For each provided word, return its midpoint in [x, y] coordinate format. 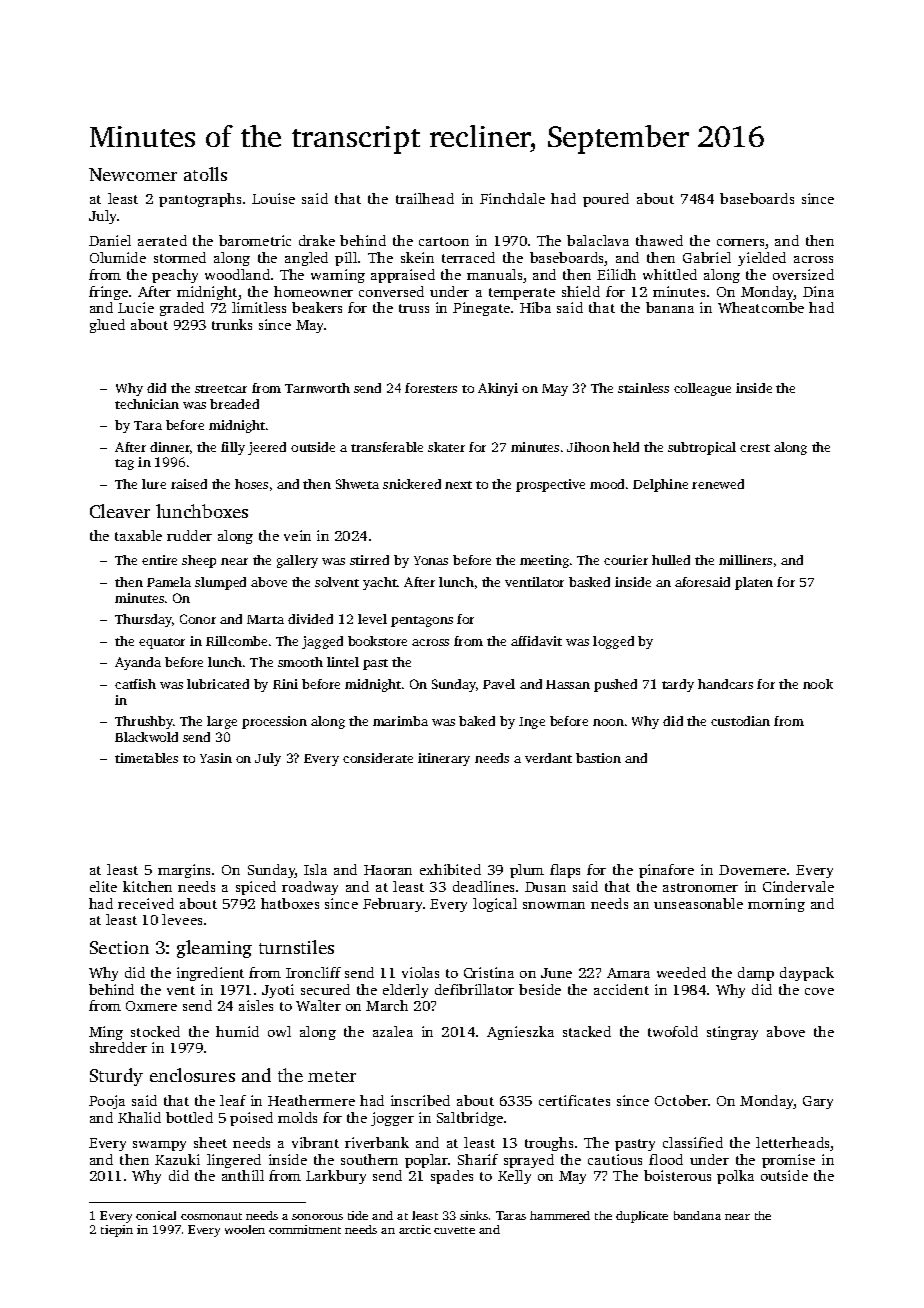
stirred [369, 560]
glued [107, 326]
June [556, 973]
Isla [315, 869]
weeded [681, 972]
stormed [180, 257]
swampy [159, 1146]
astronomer [700, 887]
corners [740, 242]
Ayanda [138, 663]
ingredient [210, 974]
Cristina [489, 972]
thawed [659, 240]
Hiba [535, 307]
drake [317, 240]
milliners [745, 560]
